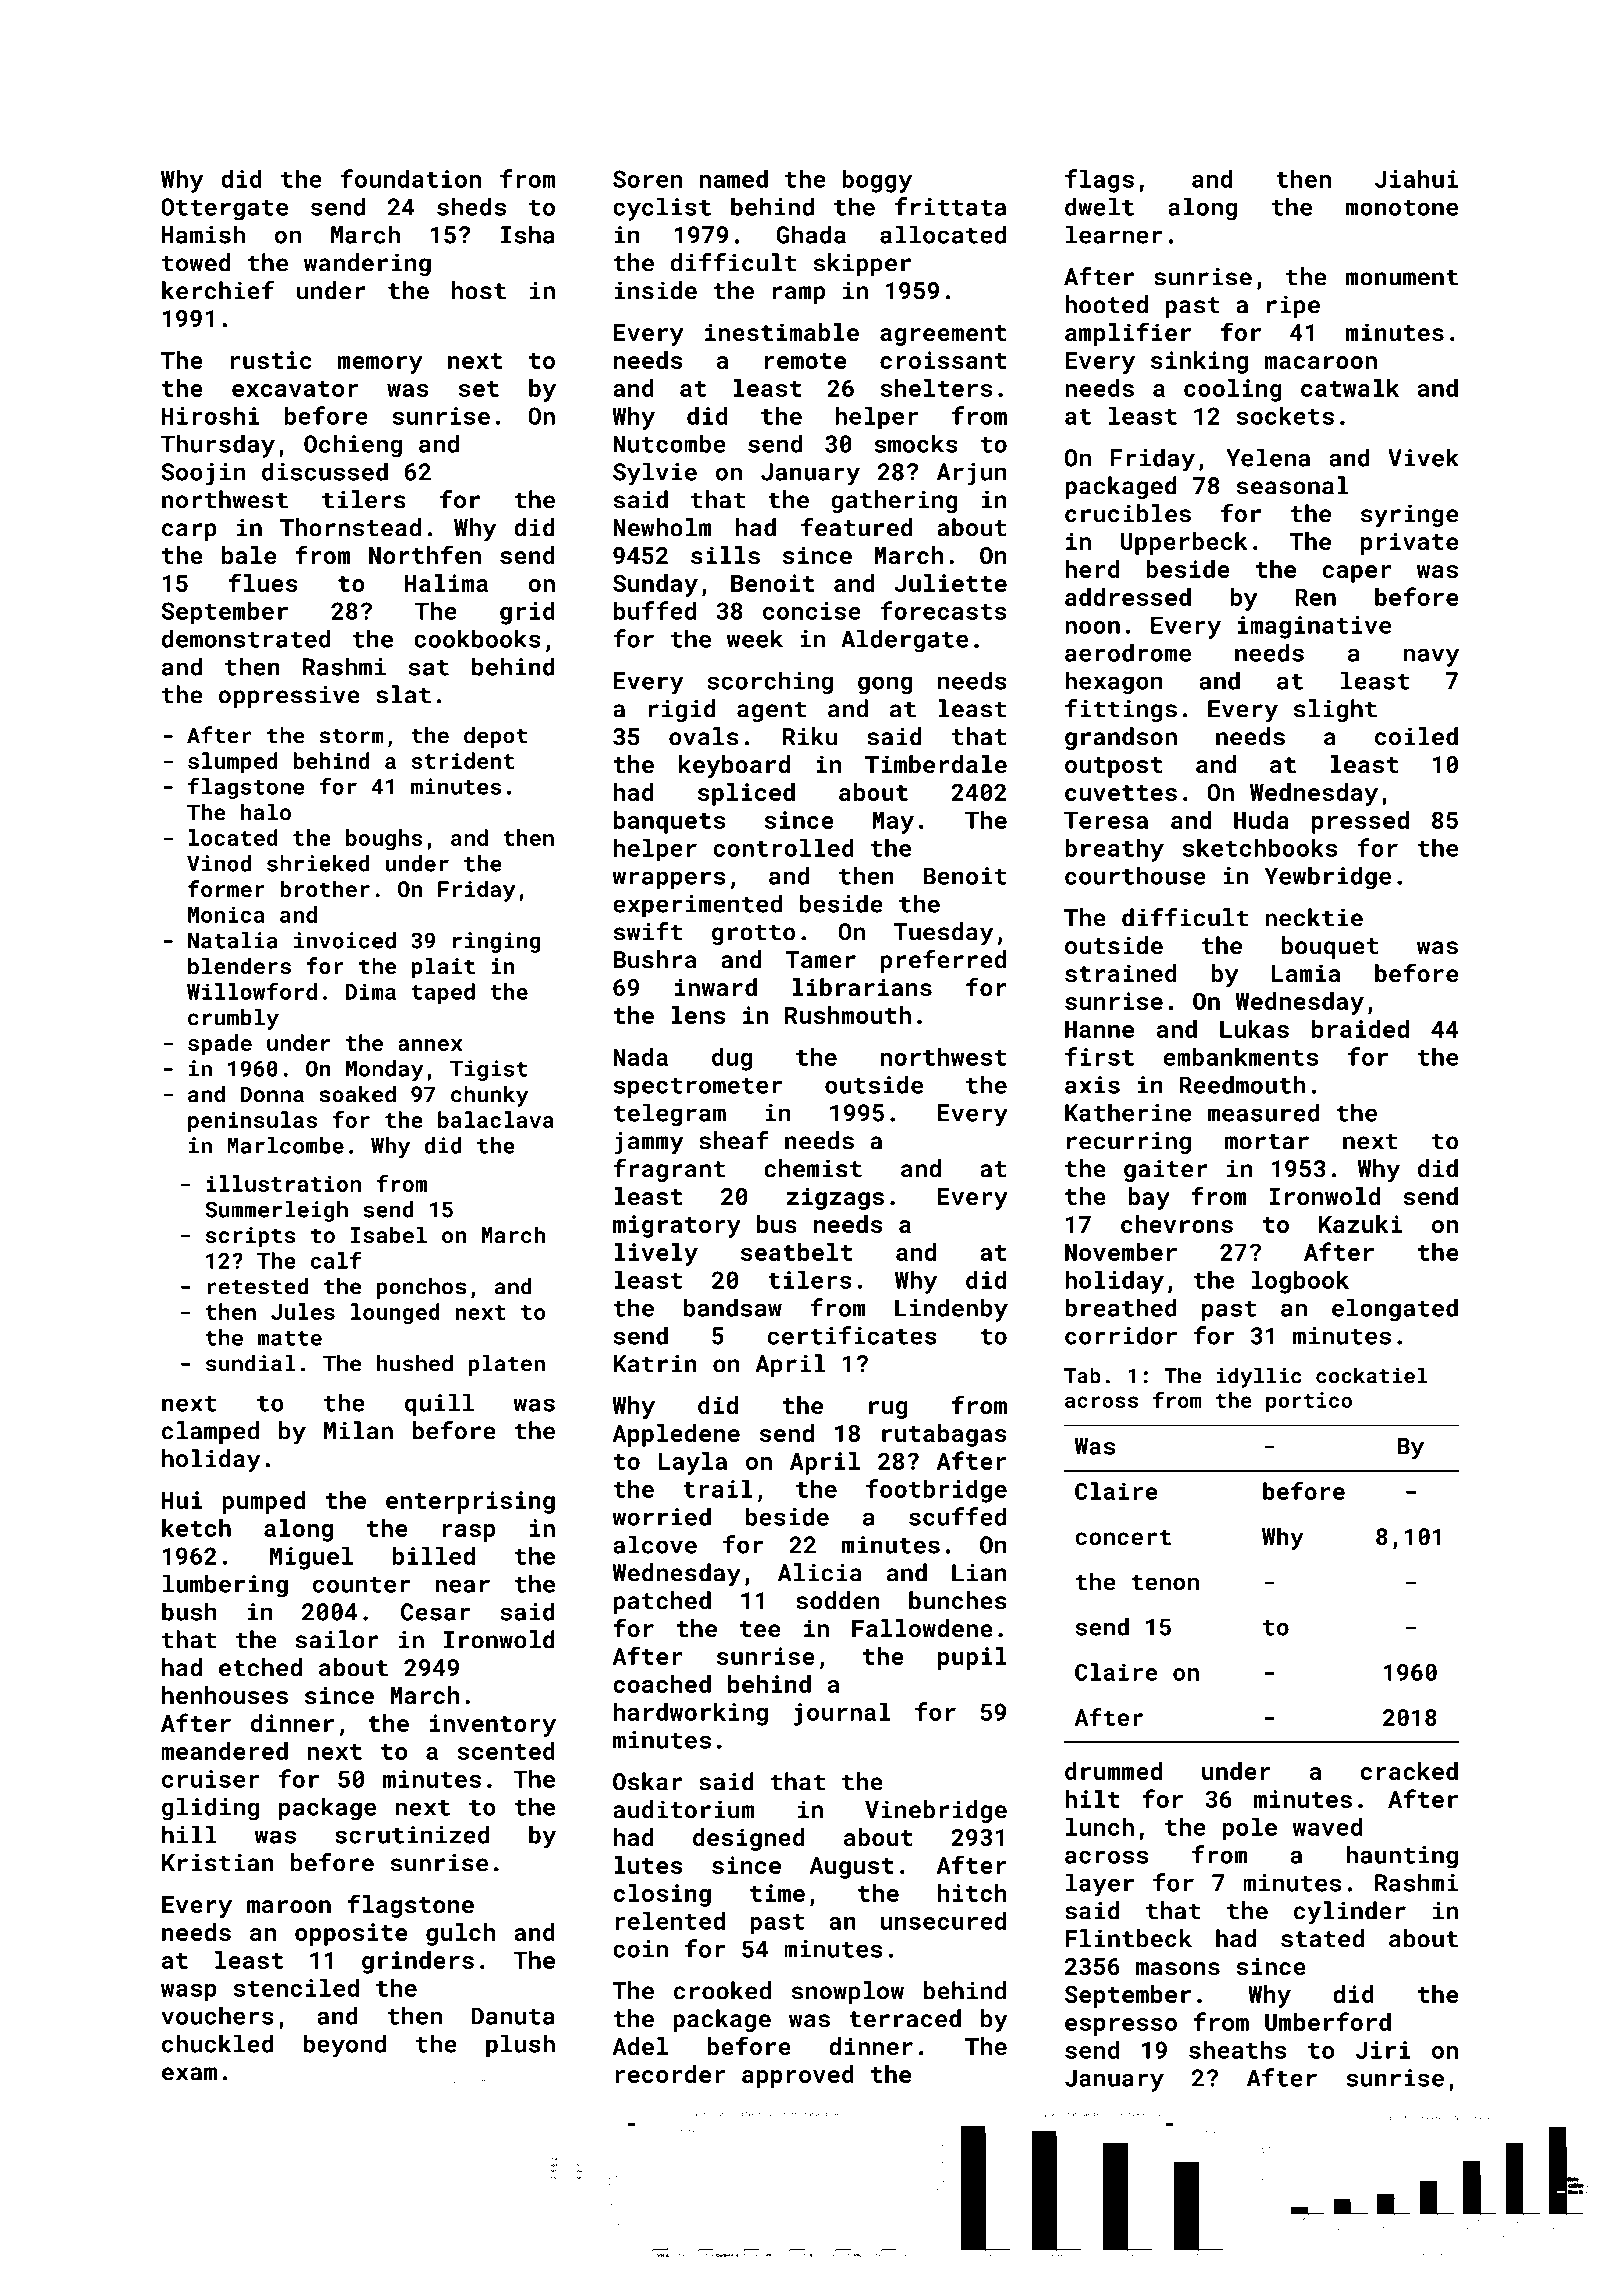 This screenshot has width=1620, height=2292. Describe the element at coordinates (233, 763) in the screenshot. I see `slumped` at that location.
